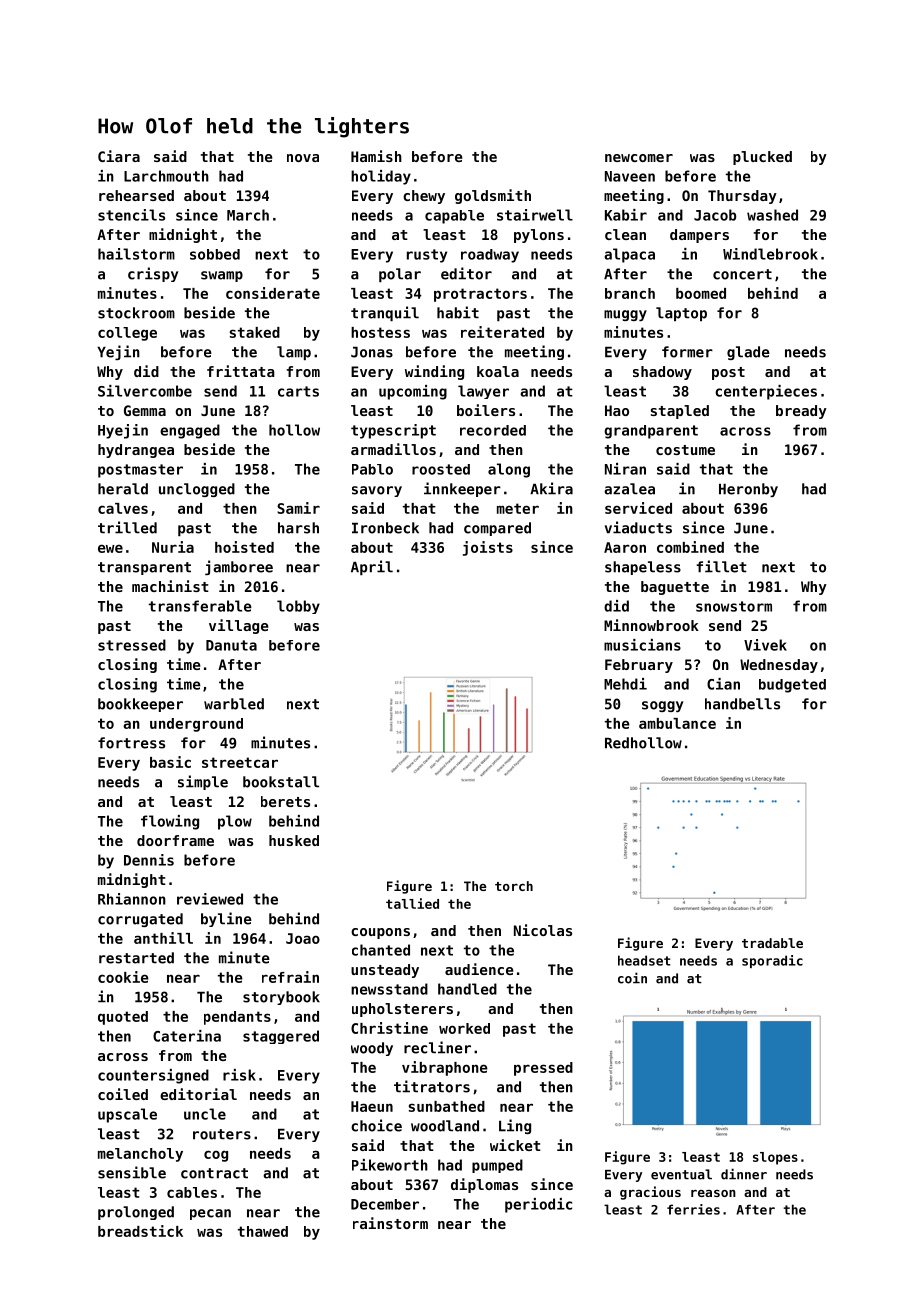 This document has height=1308, width=924. What do you see at coordinates (632, 978) in the document?
I see `coin` at bounding box center [632, 978].
